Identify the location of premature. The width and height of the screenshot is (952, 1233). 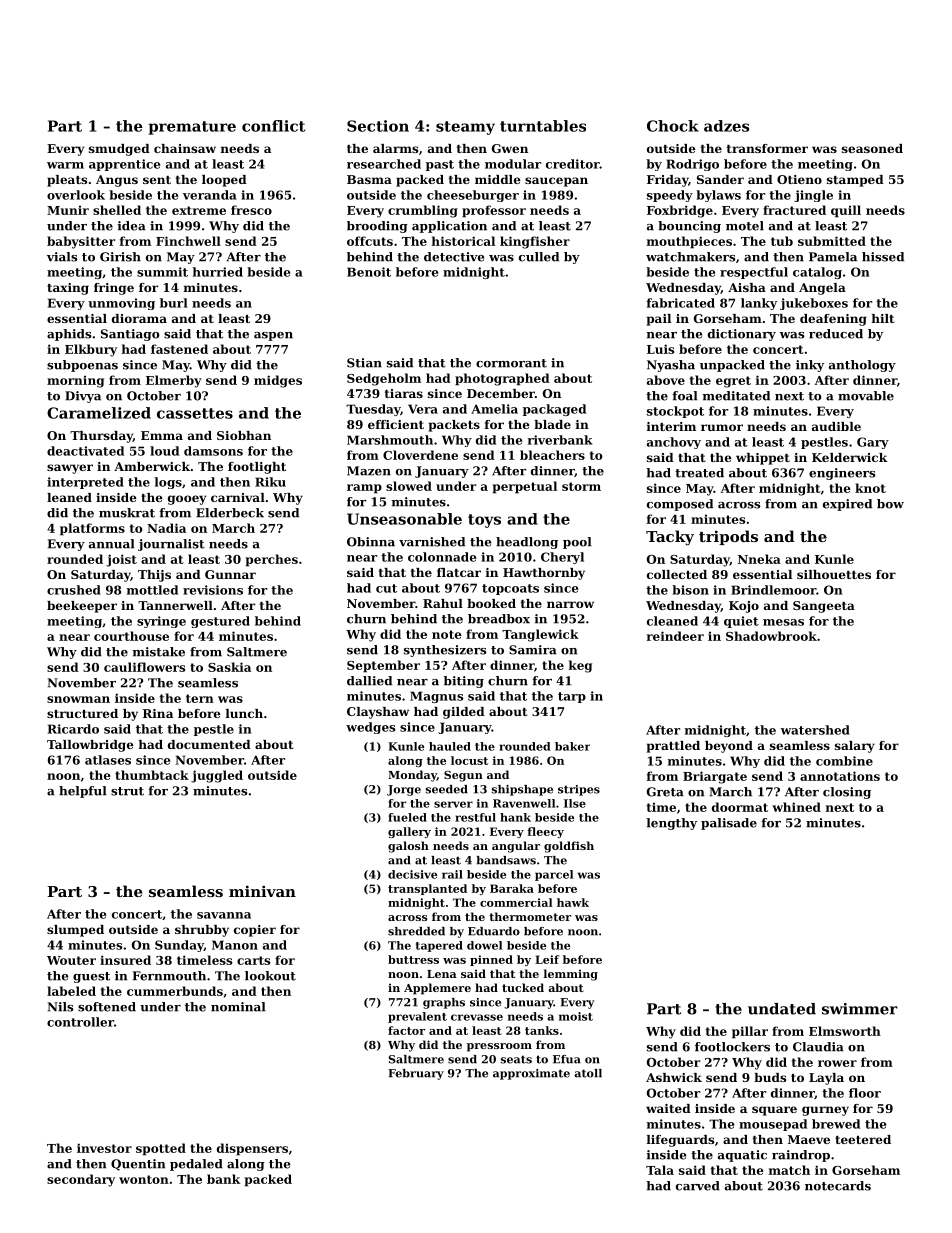
(192, 128).
